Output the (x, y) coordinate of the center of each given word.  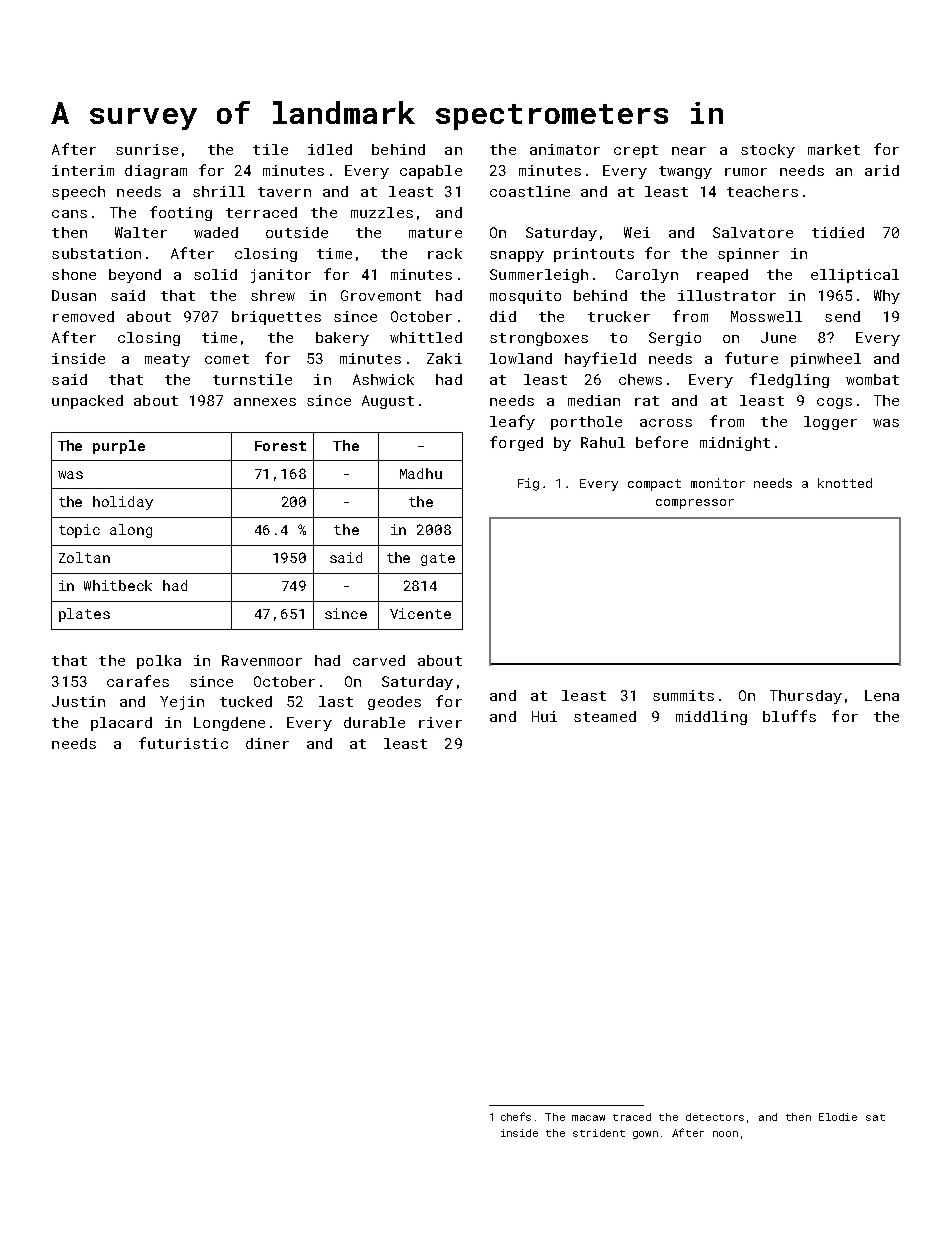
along (131, 531)
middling (711, 718)
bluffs (789, 716)
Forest (280, 446)
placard (121, 724)
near (689, 151)
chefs (516, 1116)
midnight (735, 444)
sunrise (147, 149)
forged (516, 443)
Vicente (420, 613)
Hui (544, 716)
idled (330, 149)
